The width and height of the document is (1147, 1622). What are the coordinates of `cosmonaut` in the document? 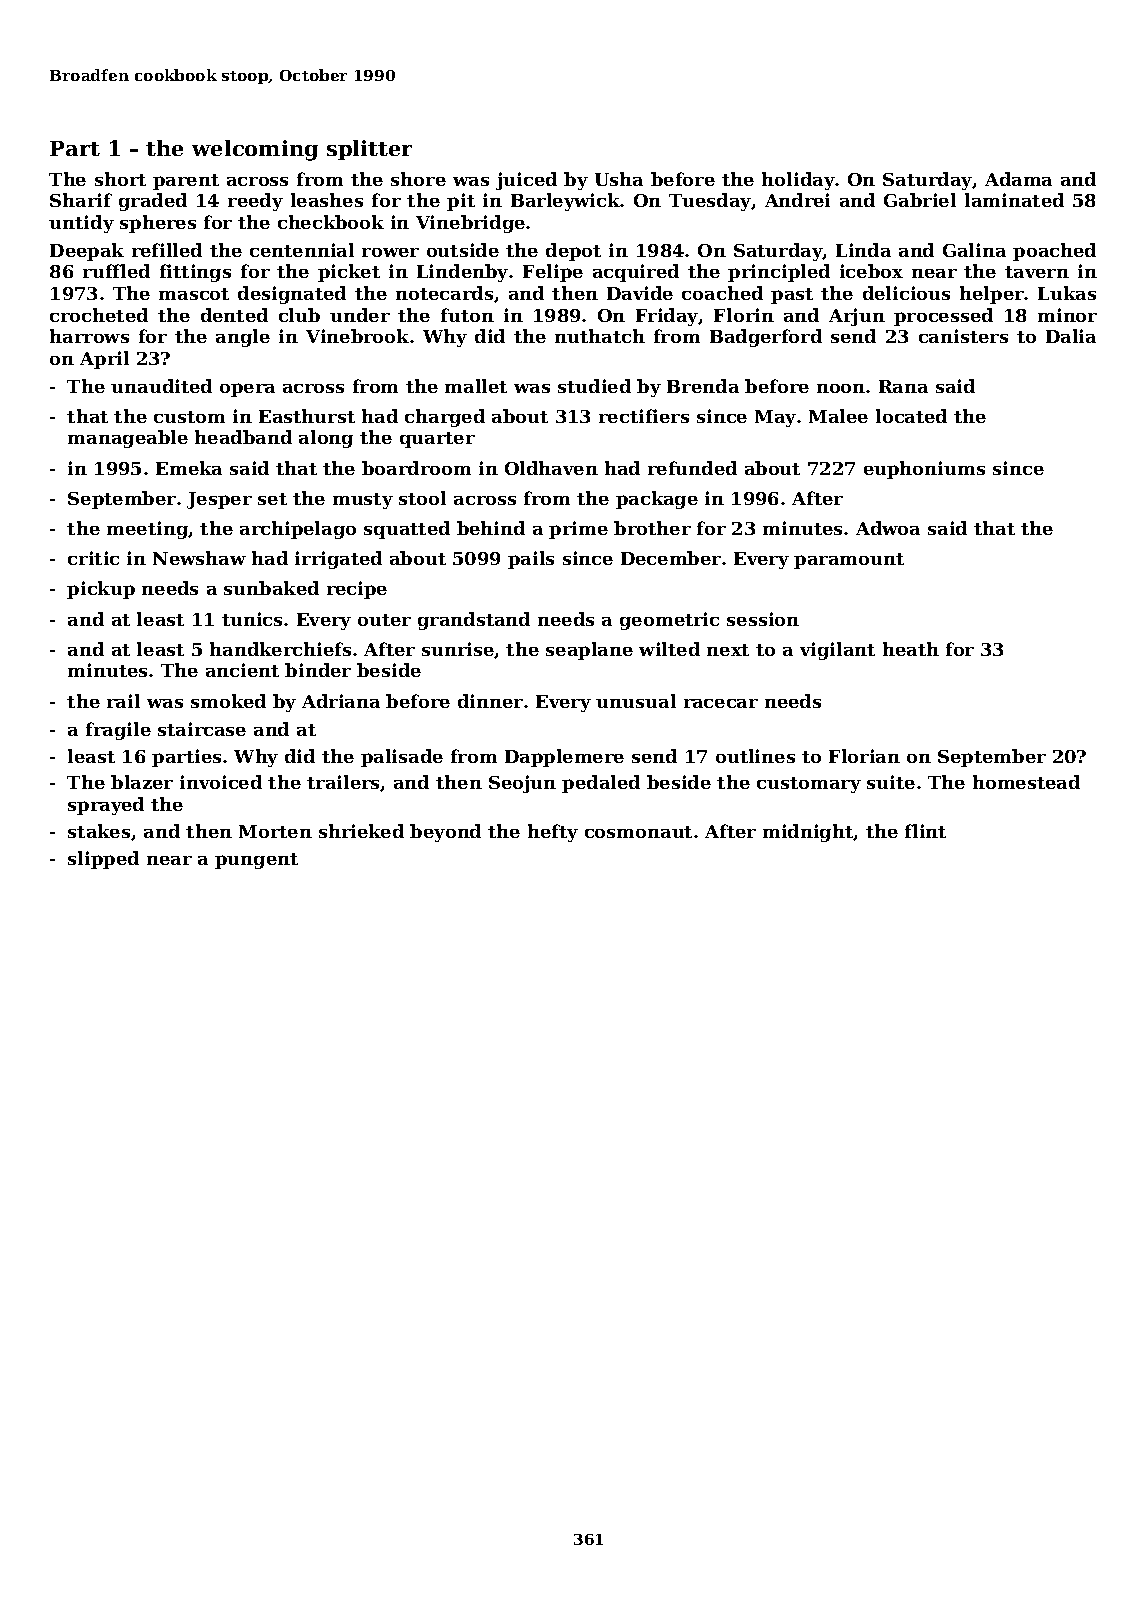 It's located at (638, 832).
